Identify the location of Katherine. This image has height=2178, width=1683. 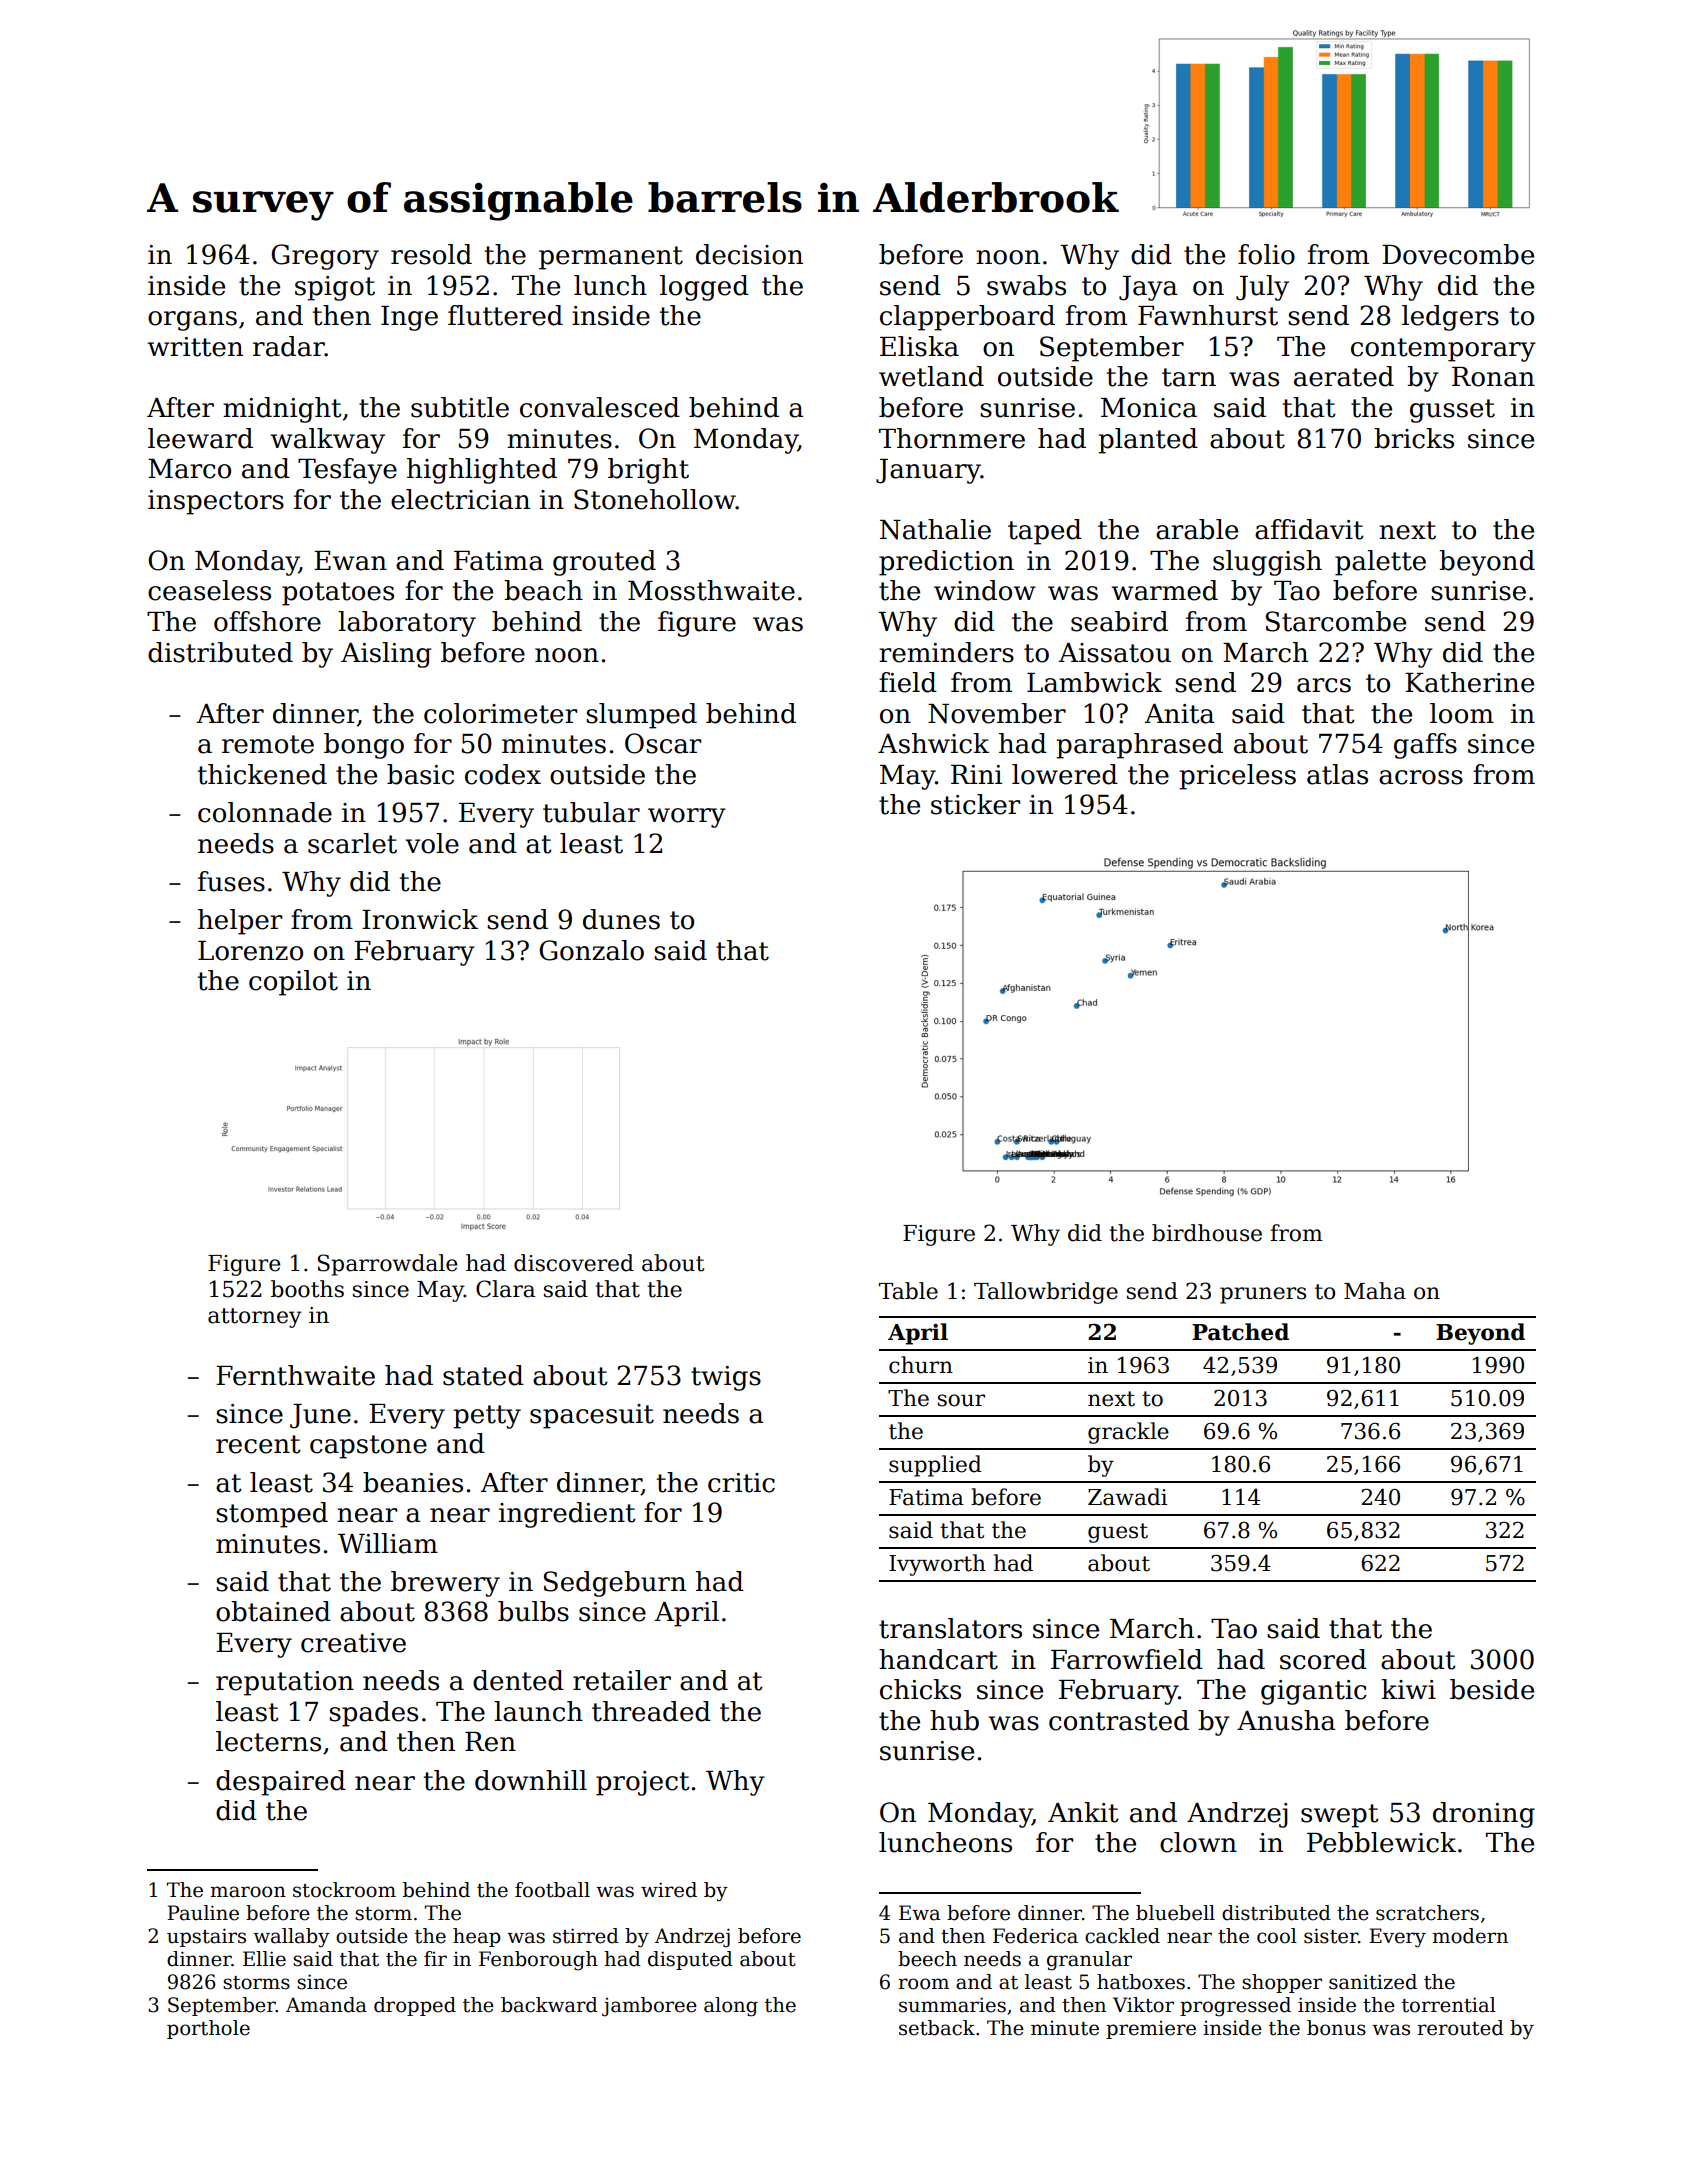
(1469, 682).
